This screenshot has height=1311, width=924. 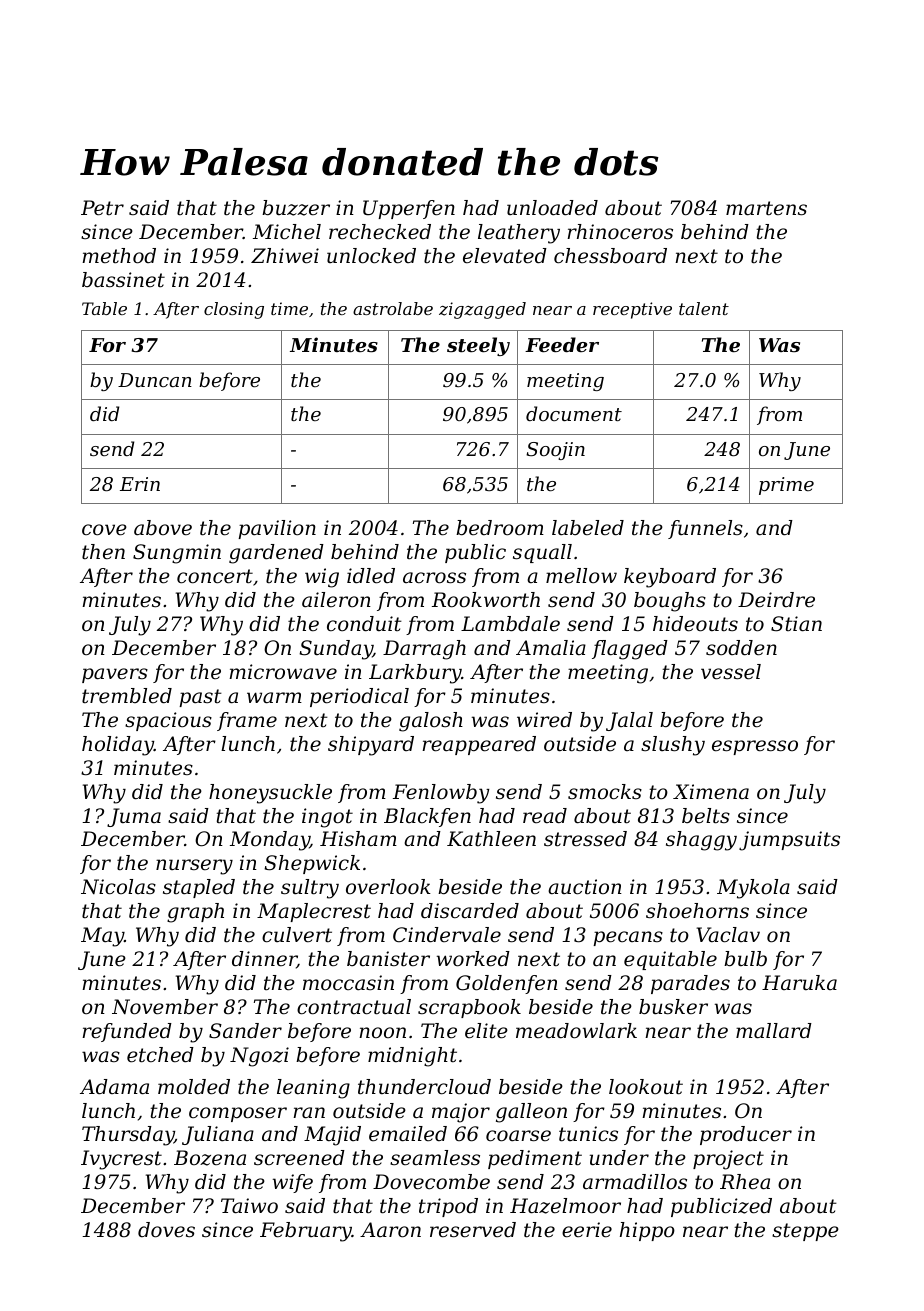 I want to click on martens, so click(x=766, y=208).
